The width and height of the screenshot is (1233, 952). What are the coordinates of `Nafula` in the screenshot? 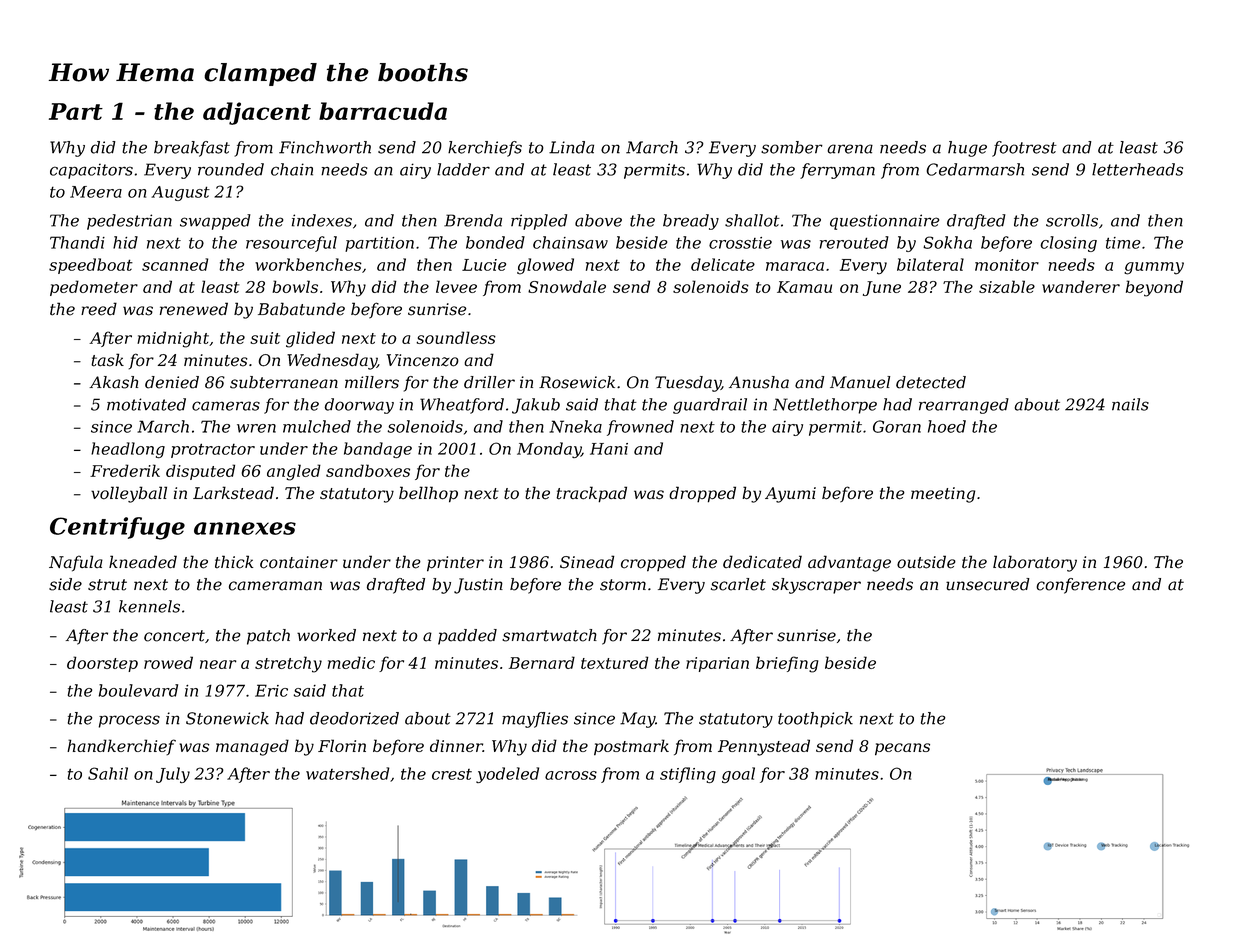 It's located at (76, 563).
